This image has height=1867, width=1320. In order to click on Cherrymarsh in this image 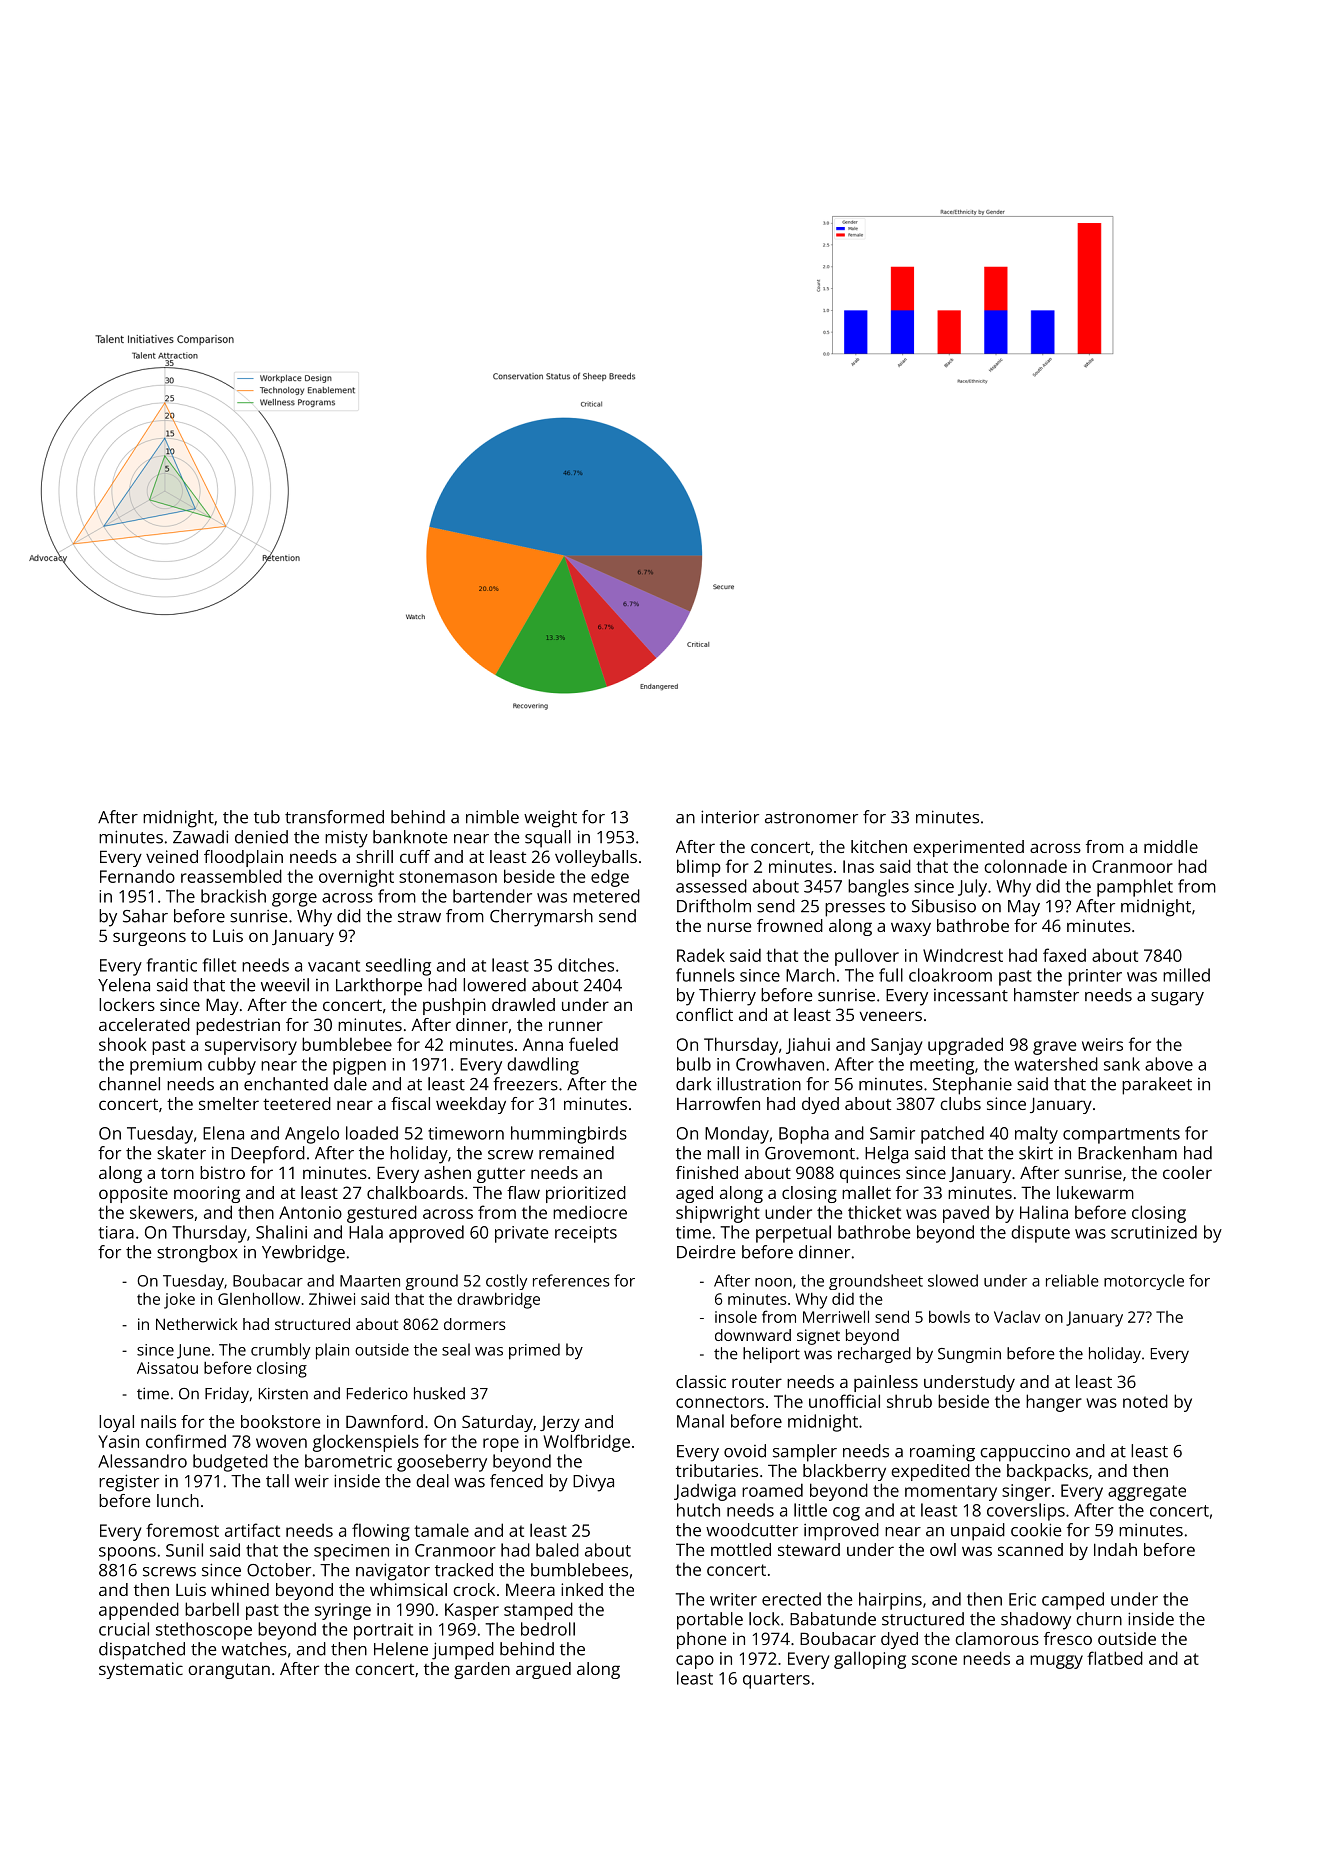, I will do `click(541, 918)`.
